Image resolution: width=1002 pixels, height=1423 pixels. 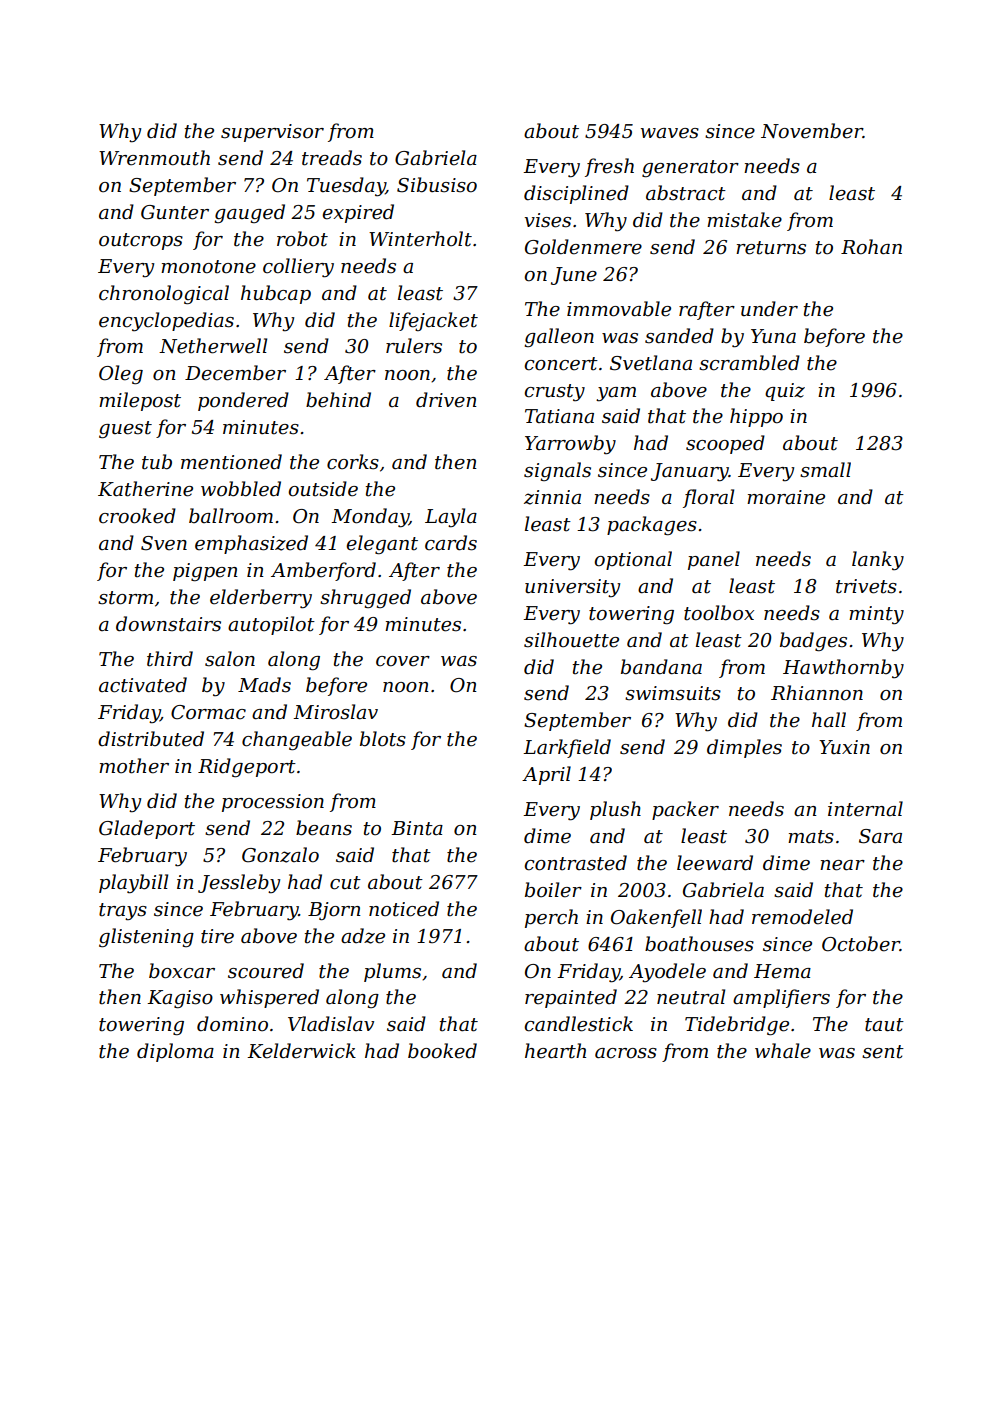 What do you see at coordinates (715, 863) in the image?
I see `leeward` at bounding box center [715, 863].
